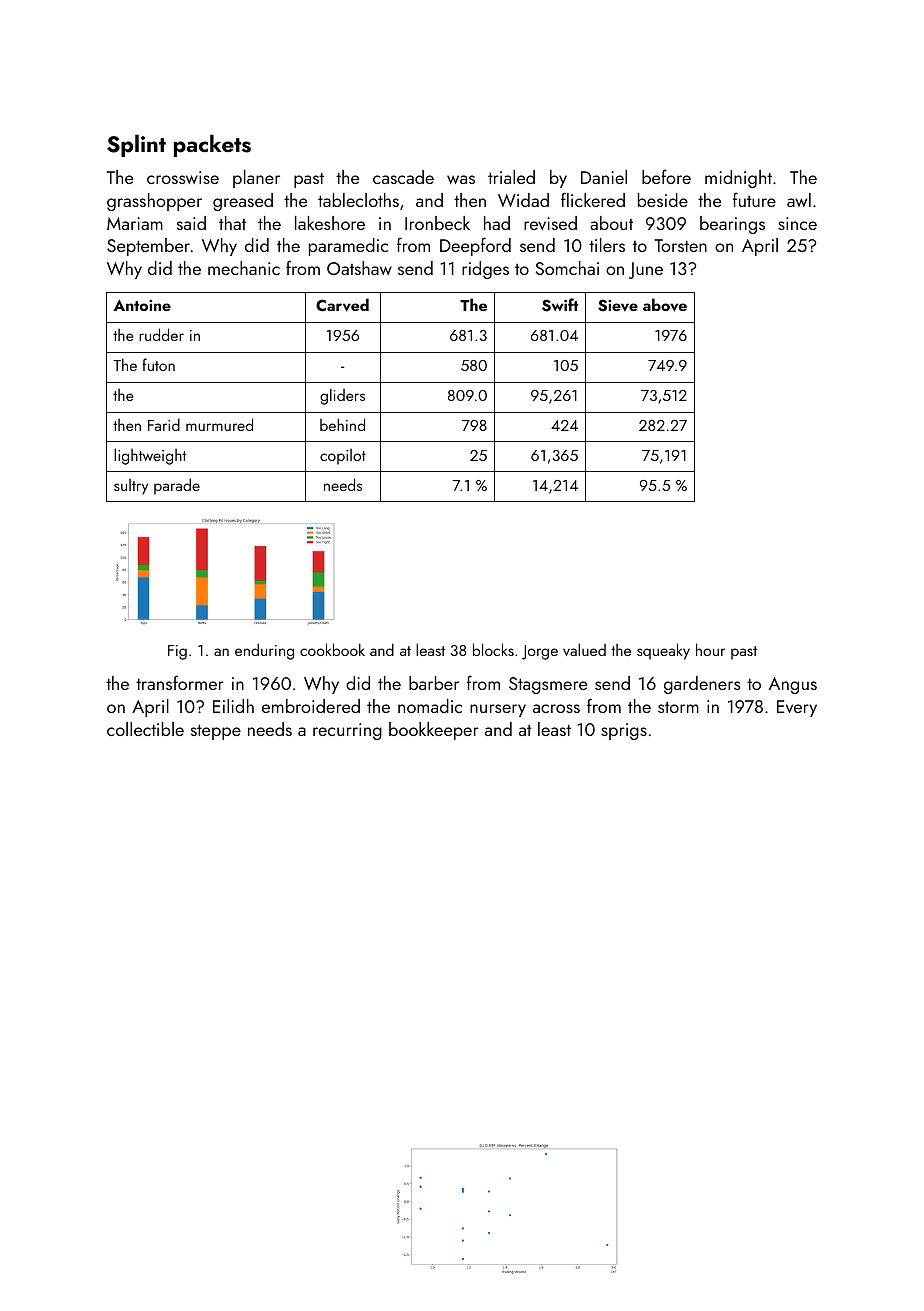 Image resolution: width=924 pixels, height=1311 pixels. Describe the element at coordinates (604, 177) in the screenshot. I see `Daniel` at that location.
